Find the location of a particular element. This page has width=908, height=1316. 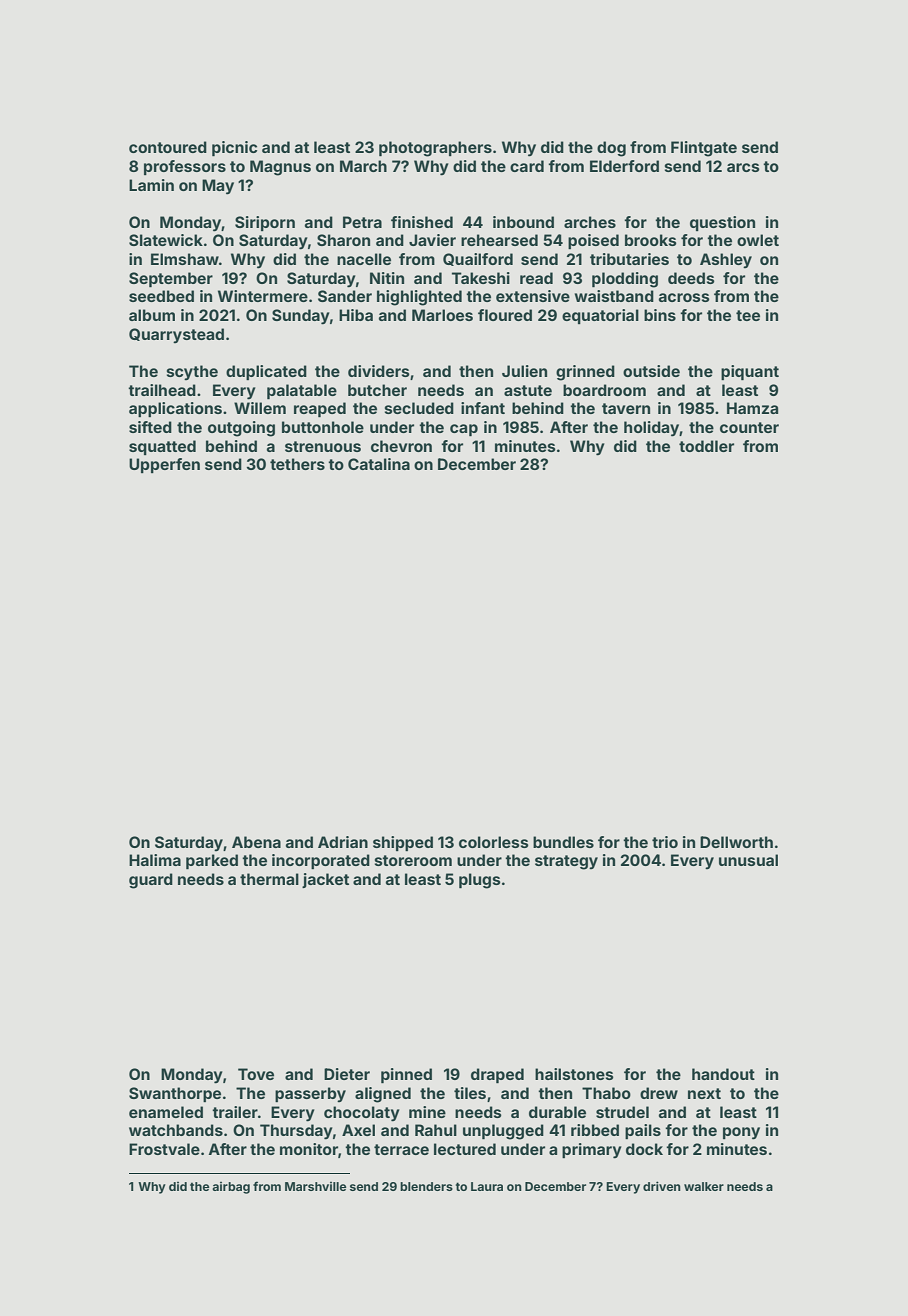

Flintgate is located at coordinates (704, 149).
